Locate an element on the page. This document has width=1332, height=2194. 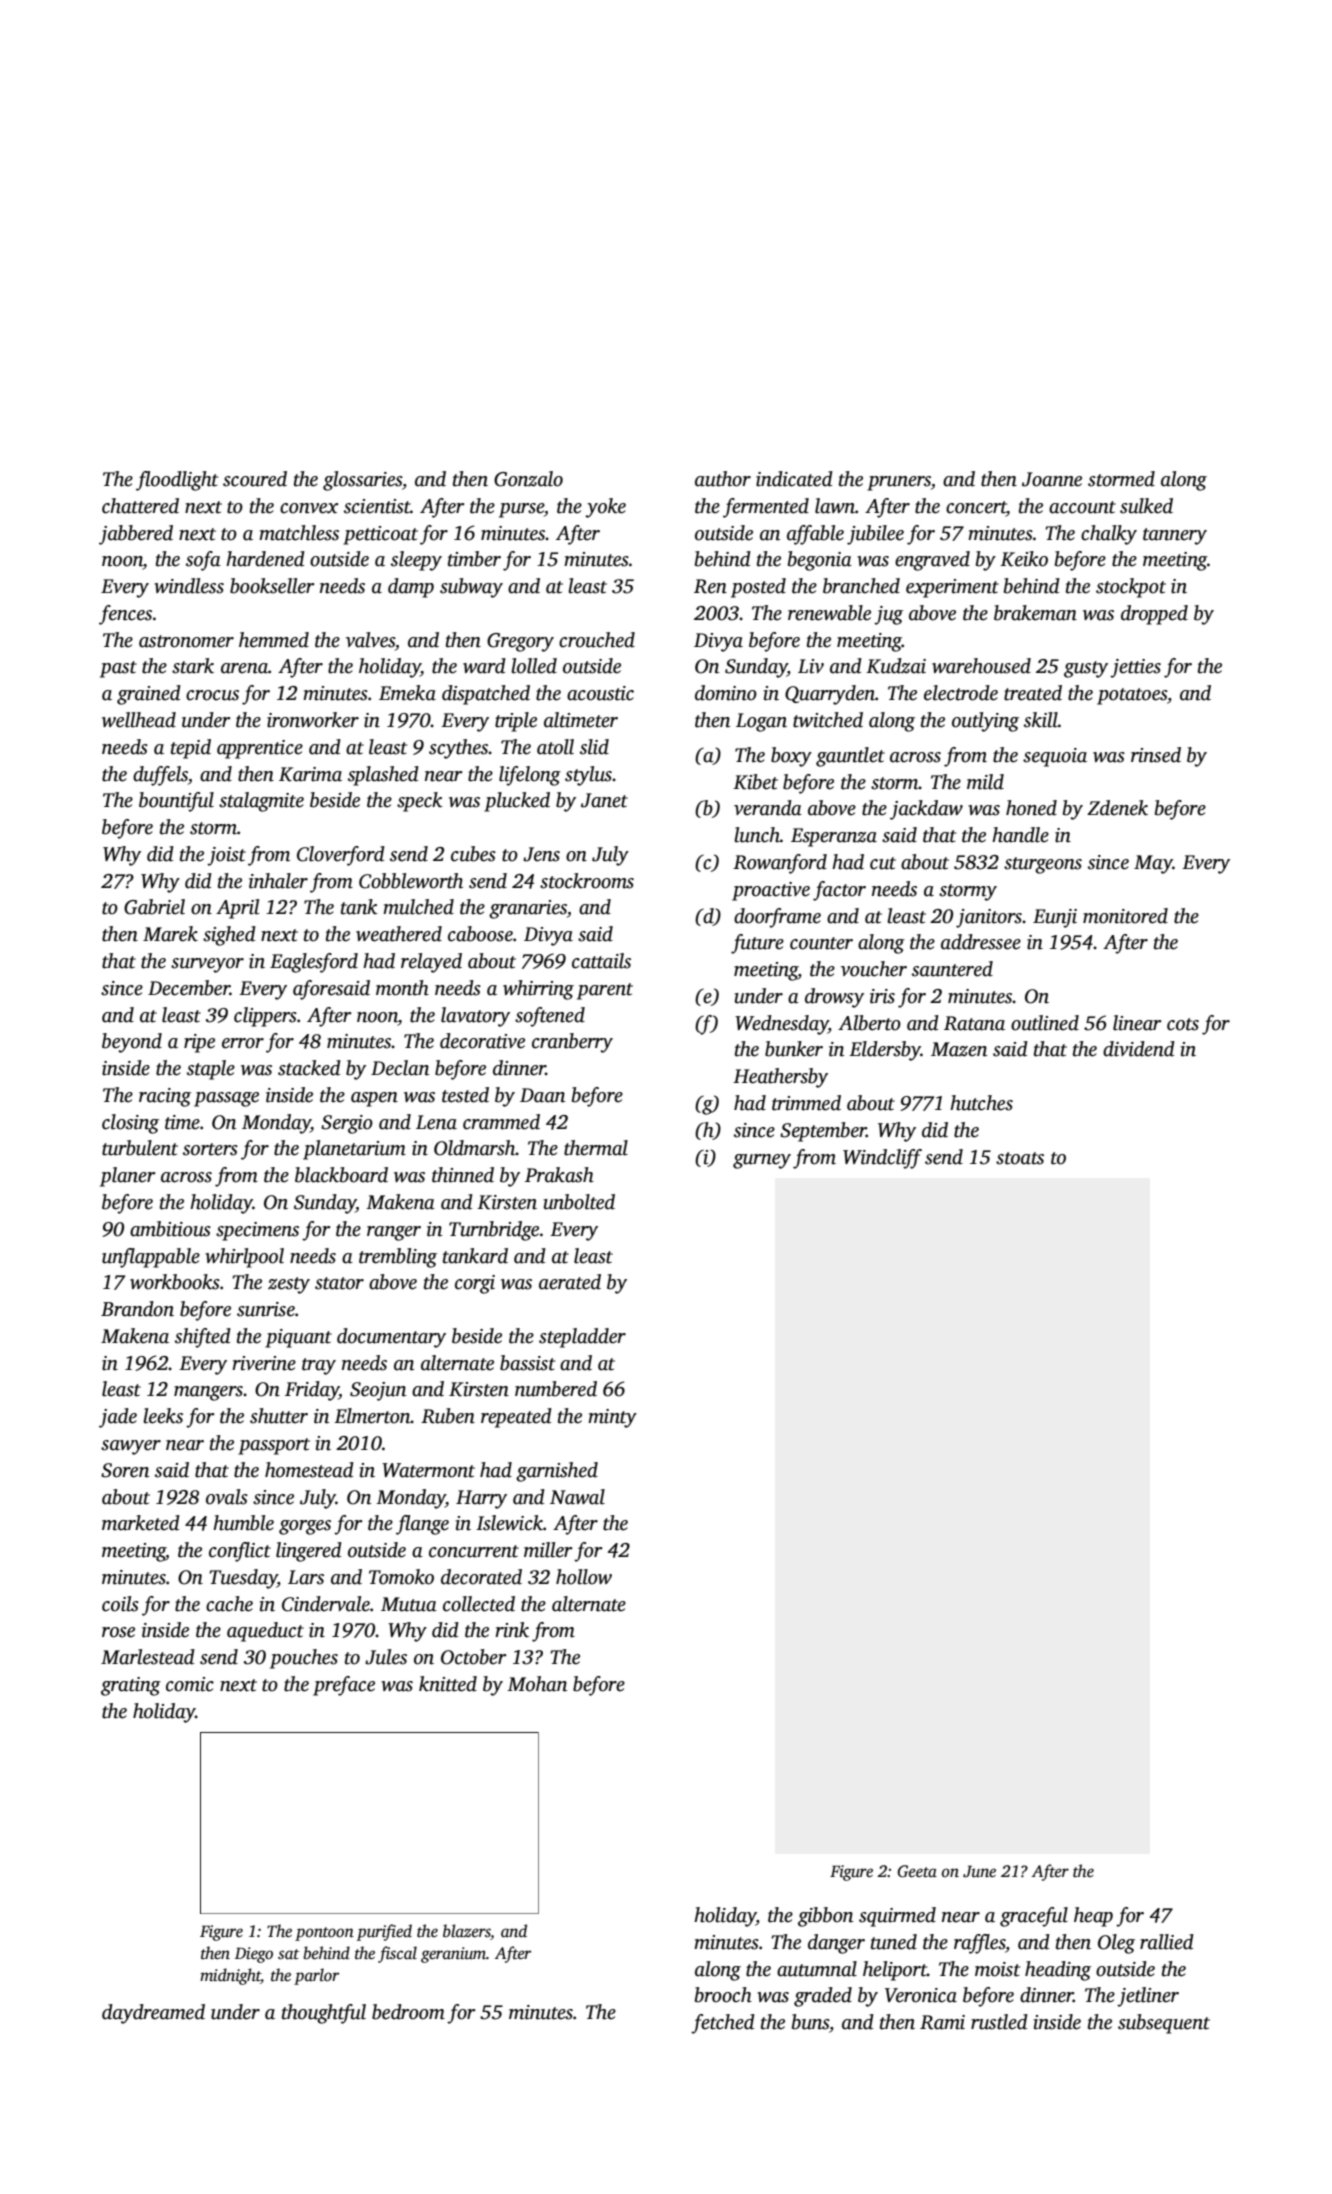
bookseller is located at coordinates (272, 586).
